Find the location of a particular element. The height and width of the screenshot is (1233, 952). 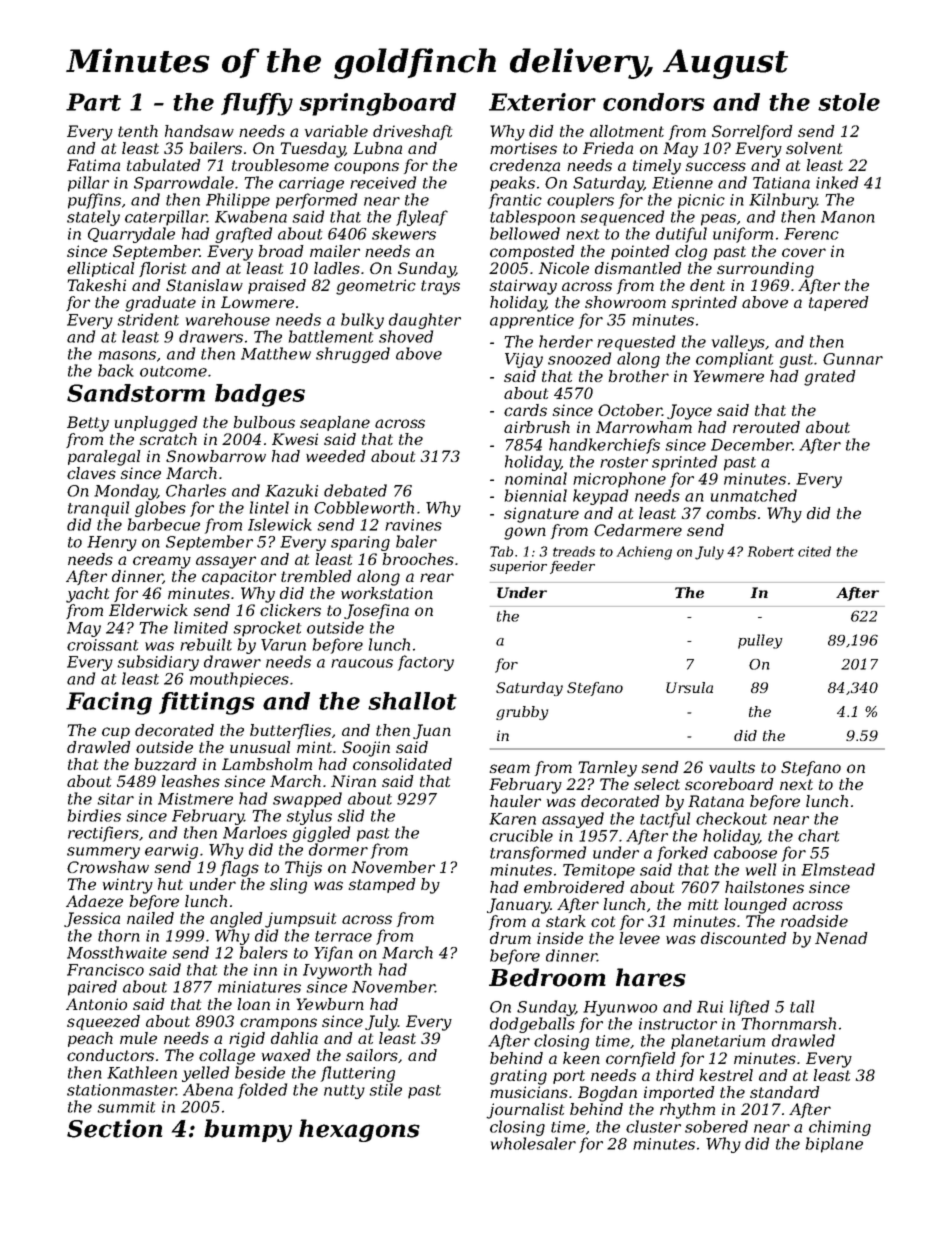

inside is located at coordinates (560, 938).
